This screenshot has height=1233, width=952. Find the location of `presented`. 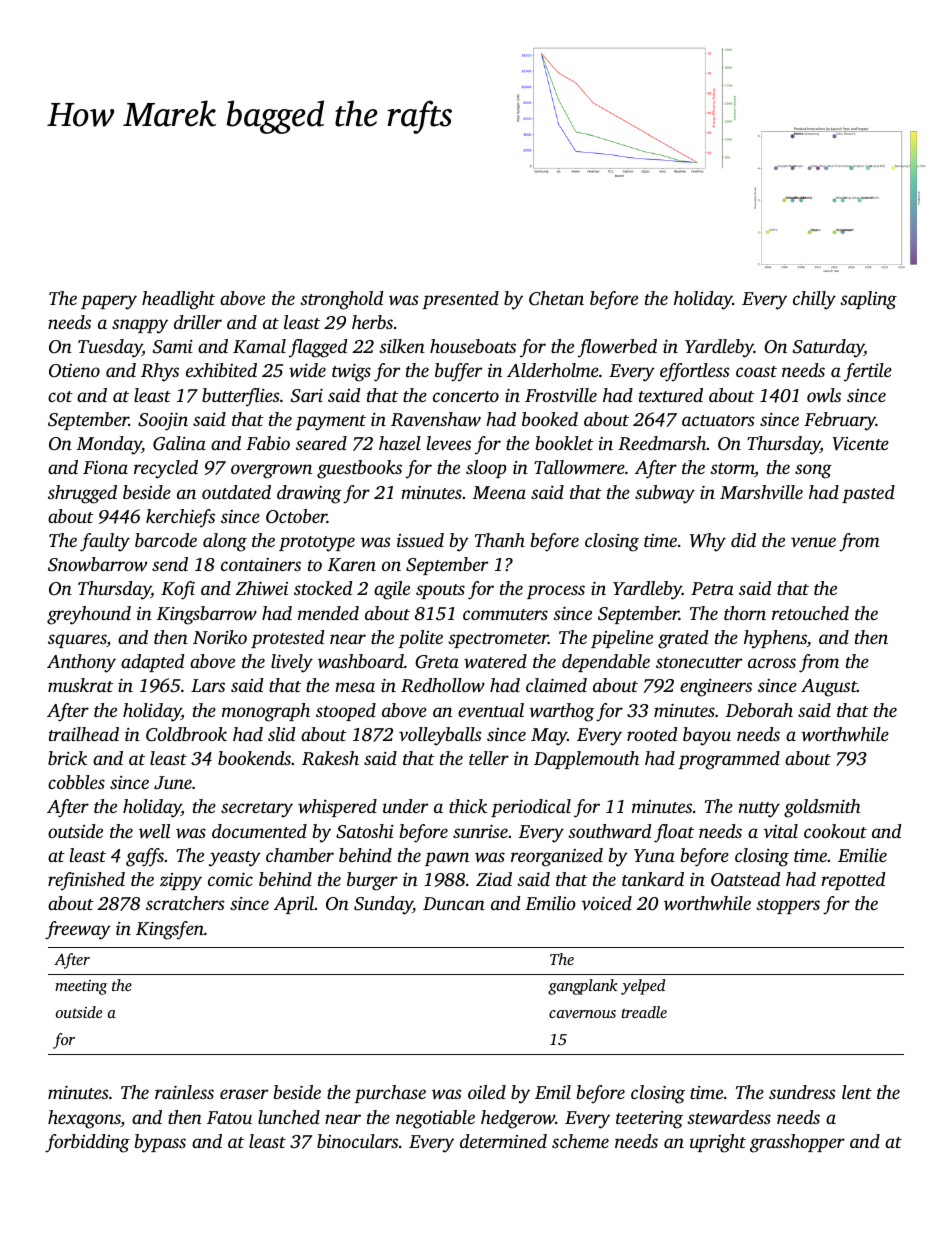

presented is located at coordinates (460, 300).
